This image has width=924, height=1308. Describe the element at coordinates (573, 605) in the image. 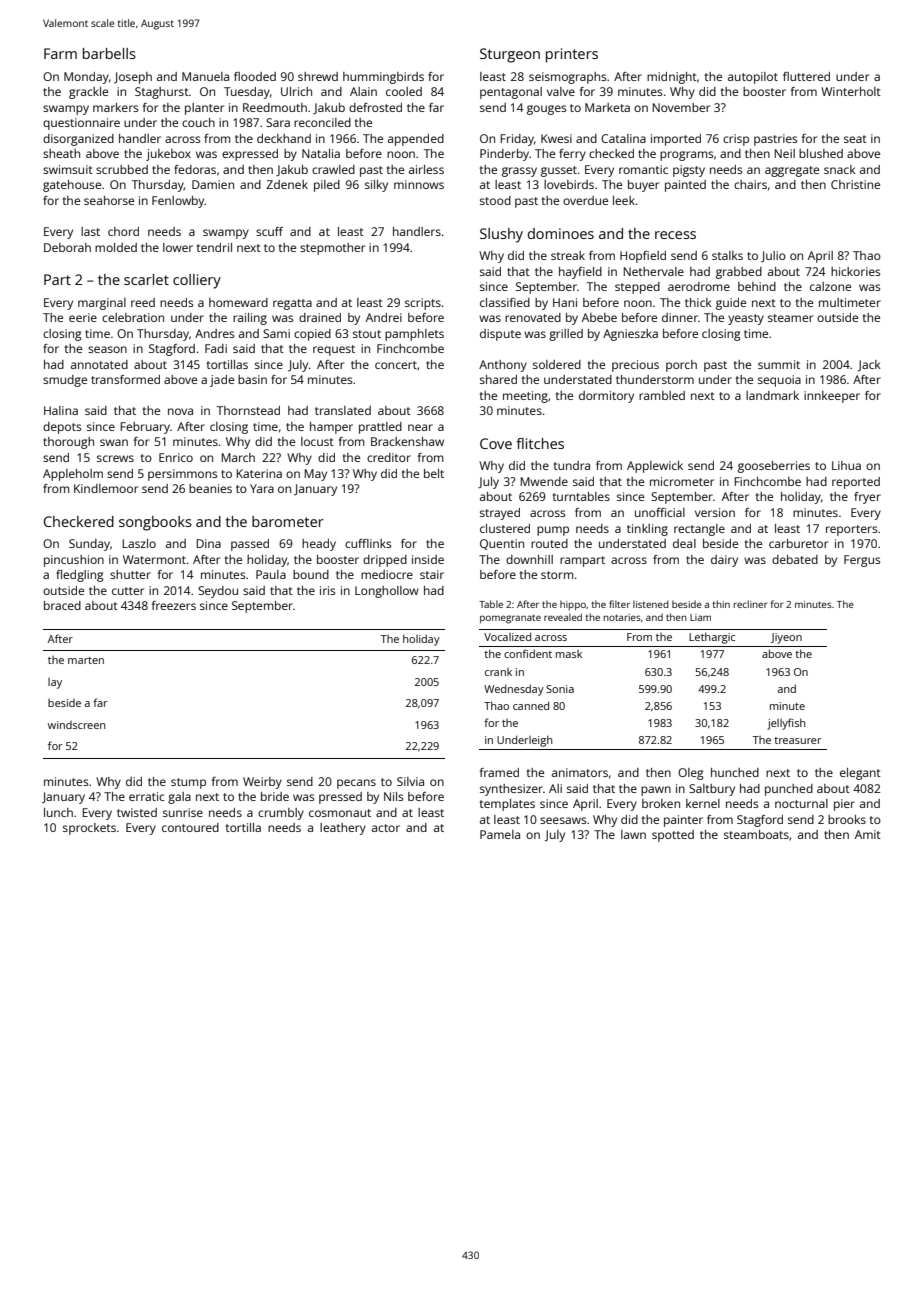

I see `hippo` at that location.
